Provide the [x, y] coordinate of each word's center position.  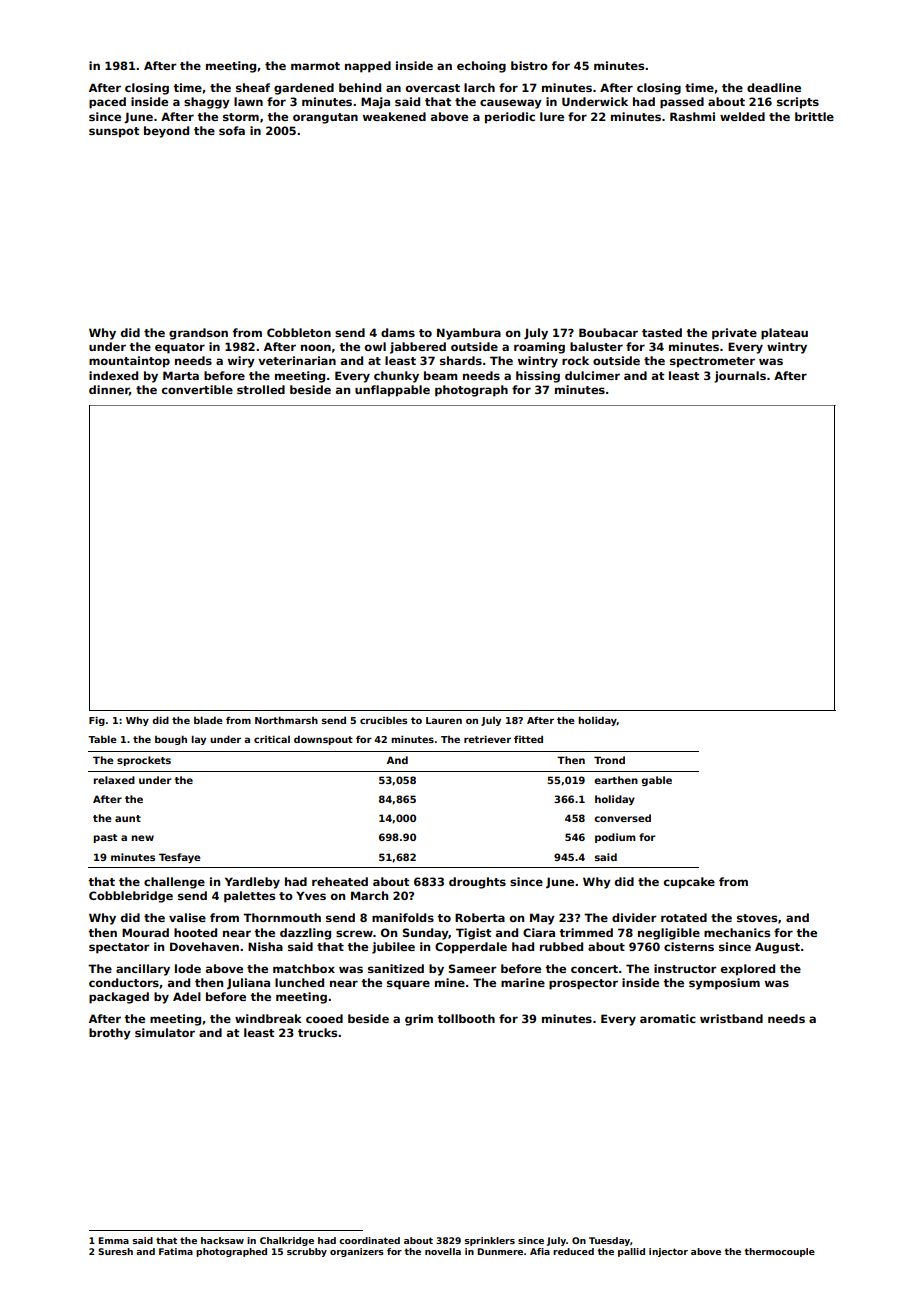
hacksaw [222, 1240]
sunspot [114, 132]
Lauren [444, 720]
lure [552, 116]
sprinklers [489, 1241]
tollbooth [466, 1018]
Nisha [265, 946]
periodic [510, 118]
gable [656, 781]
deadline [774, 87]
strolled [261, 389]
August [777, 948]
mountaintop [129, 362]
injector [668, 1252]
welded [742, 116]
